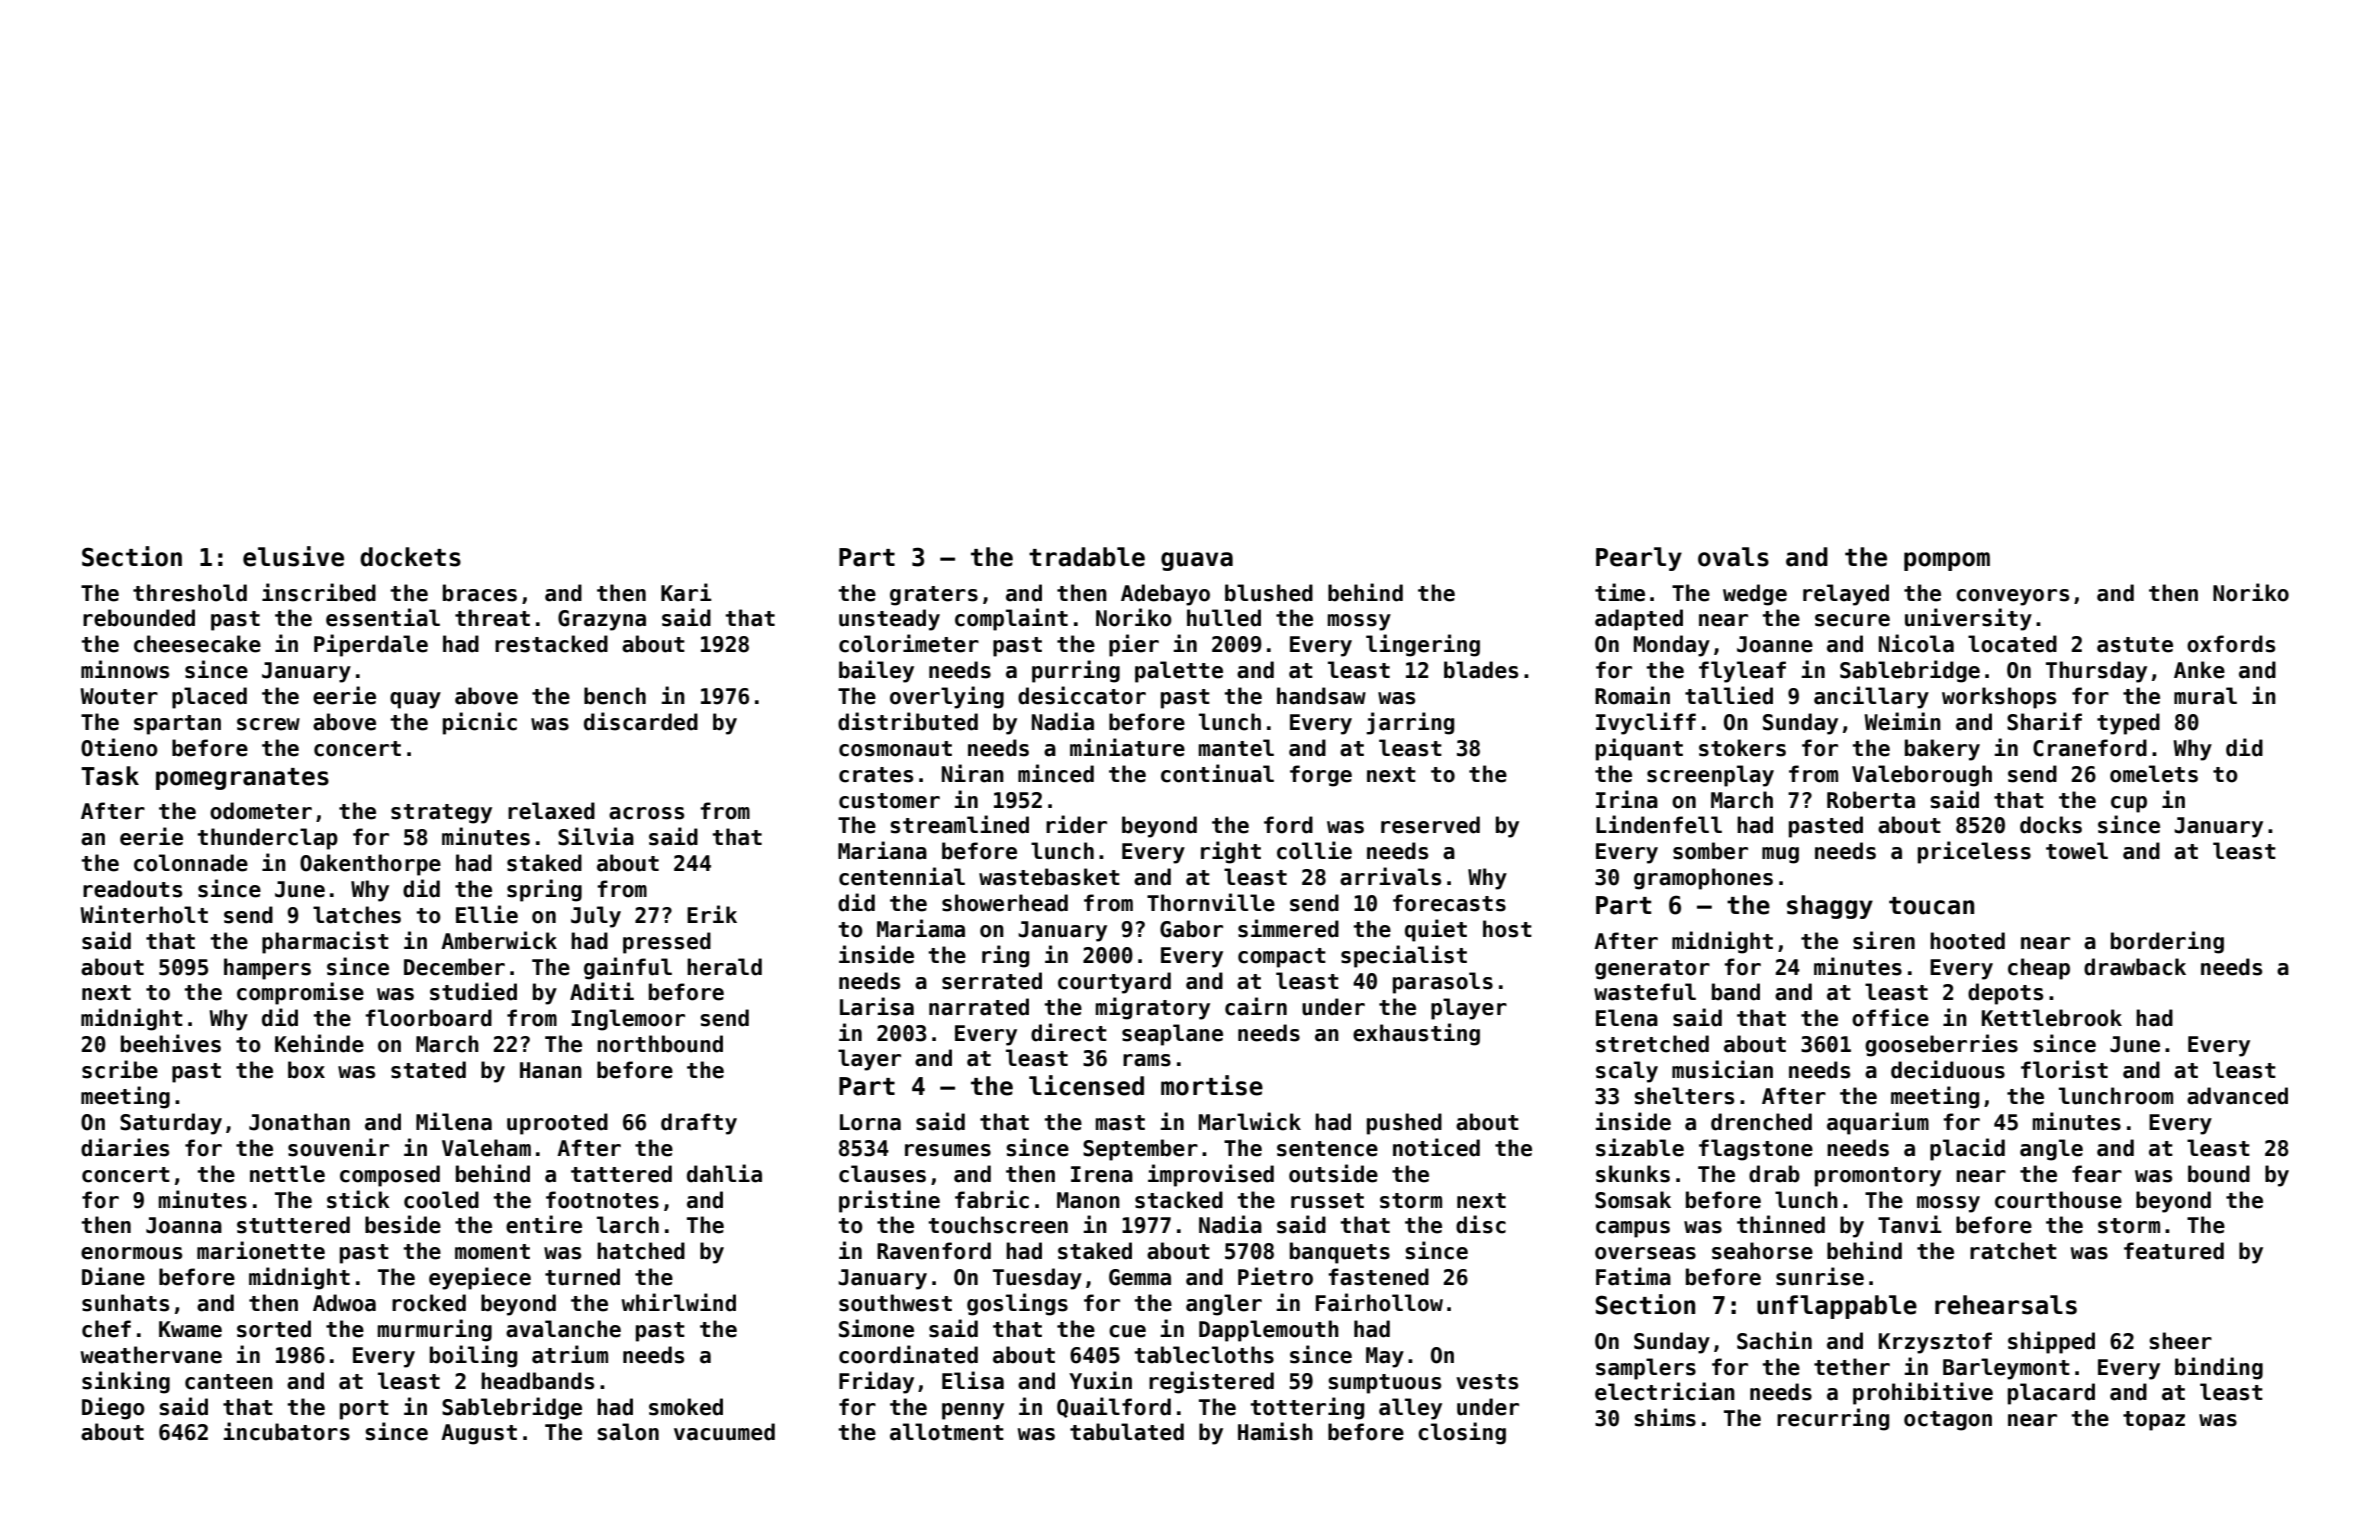 The width and height of the screenshot is (2380, 1540). I want to click on Mariama, so click(921, 928).
